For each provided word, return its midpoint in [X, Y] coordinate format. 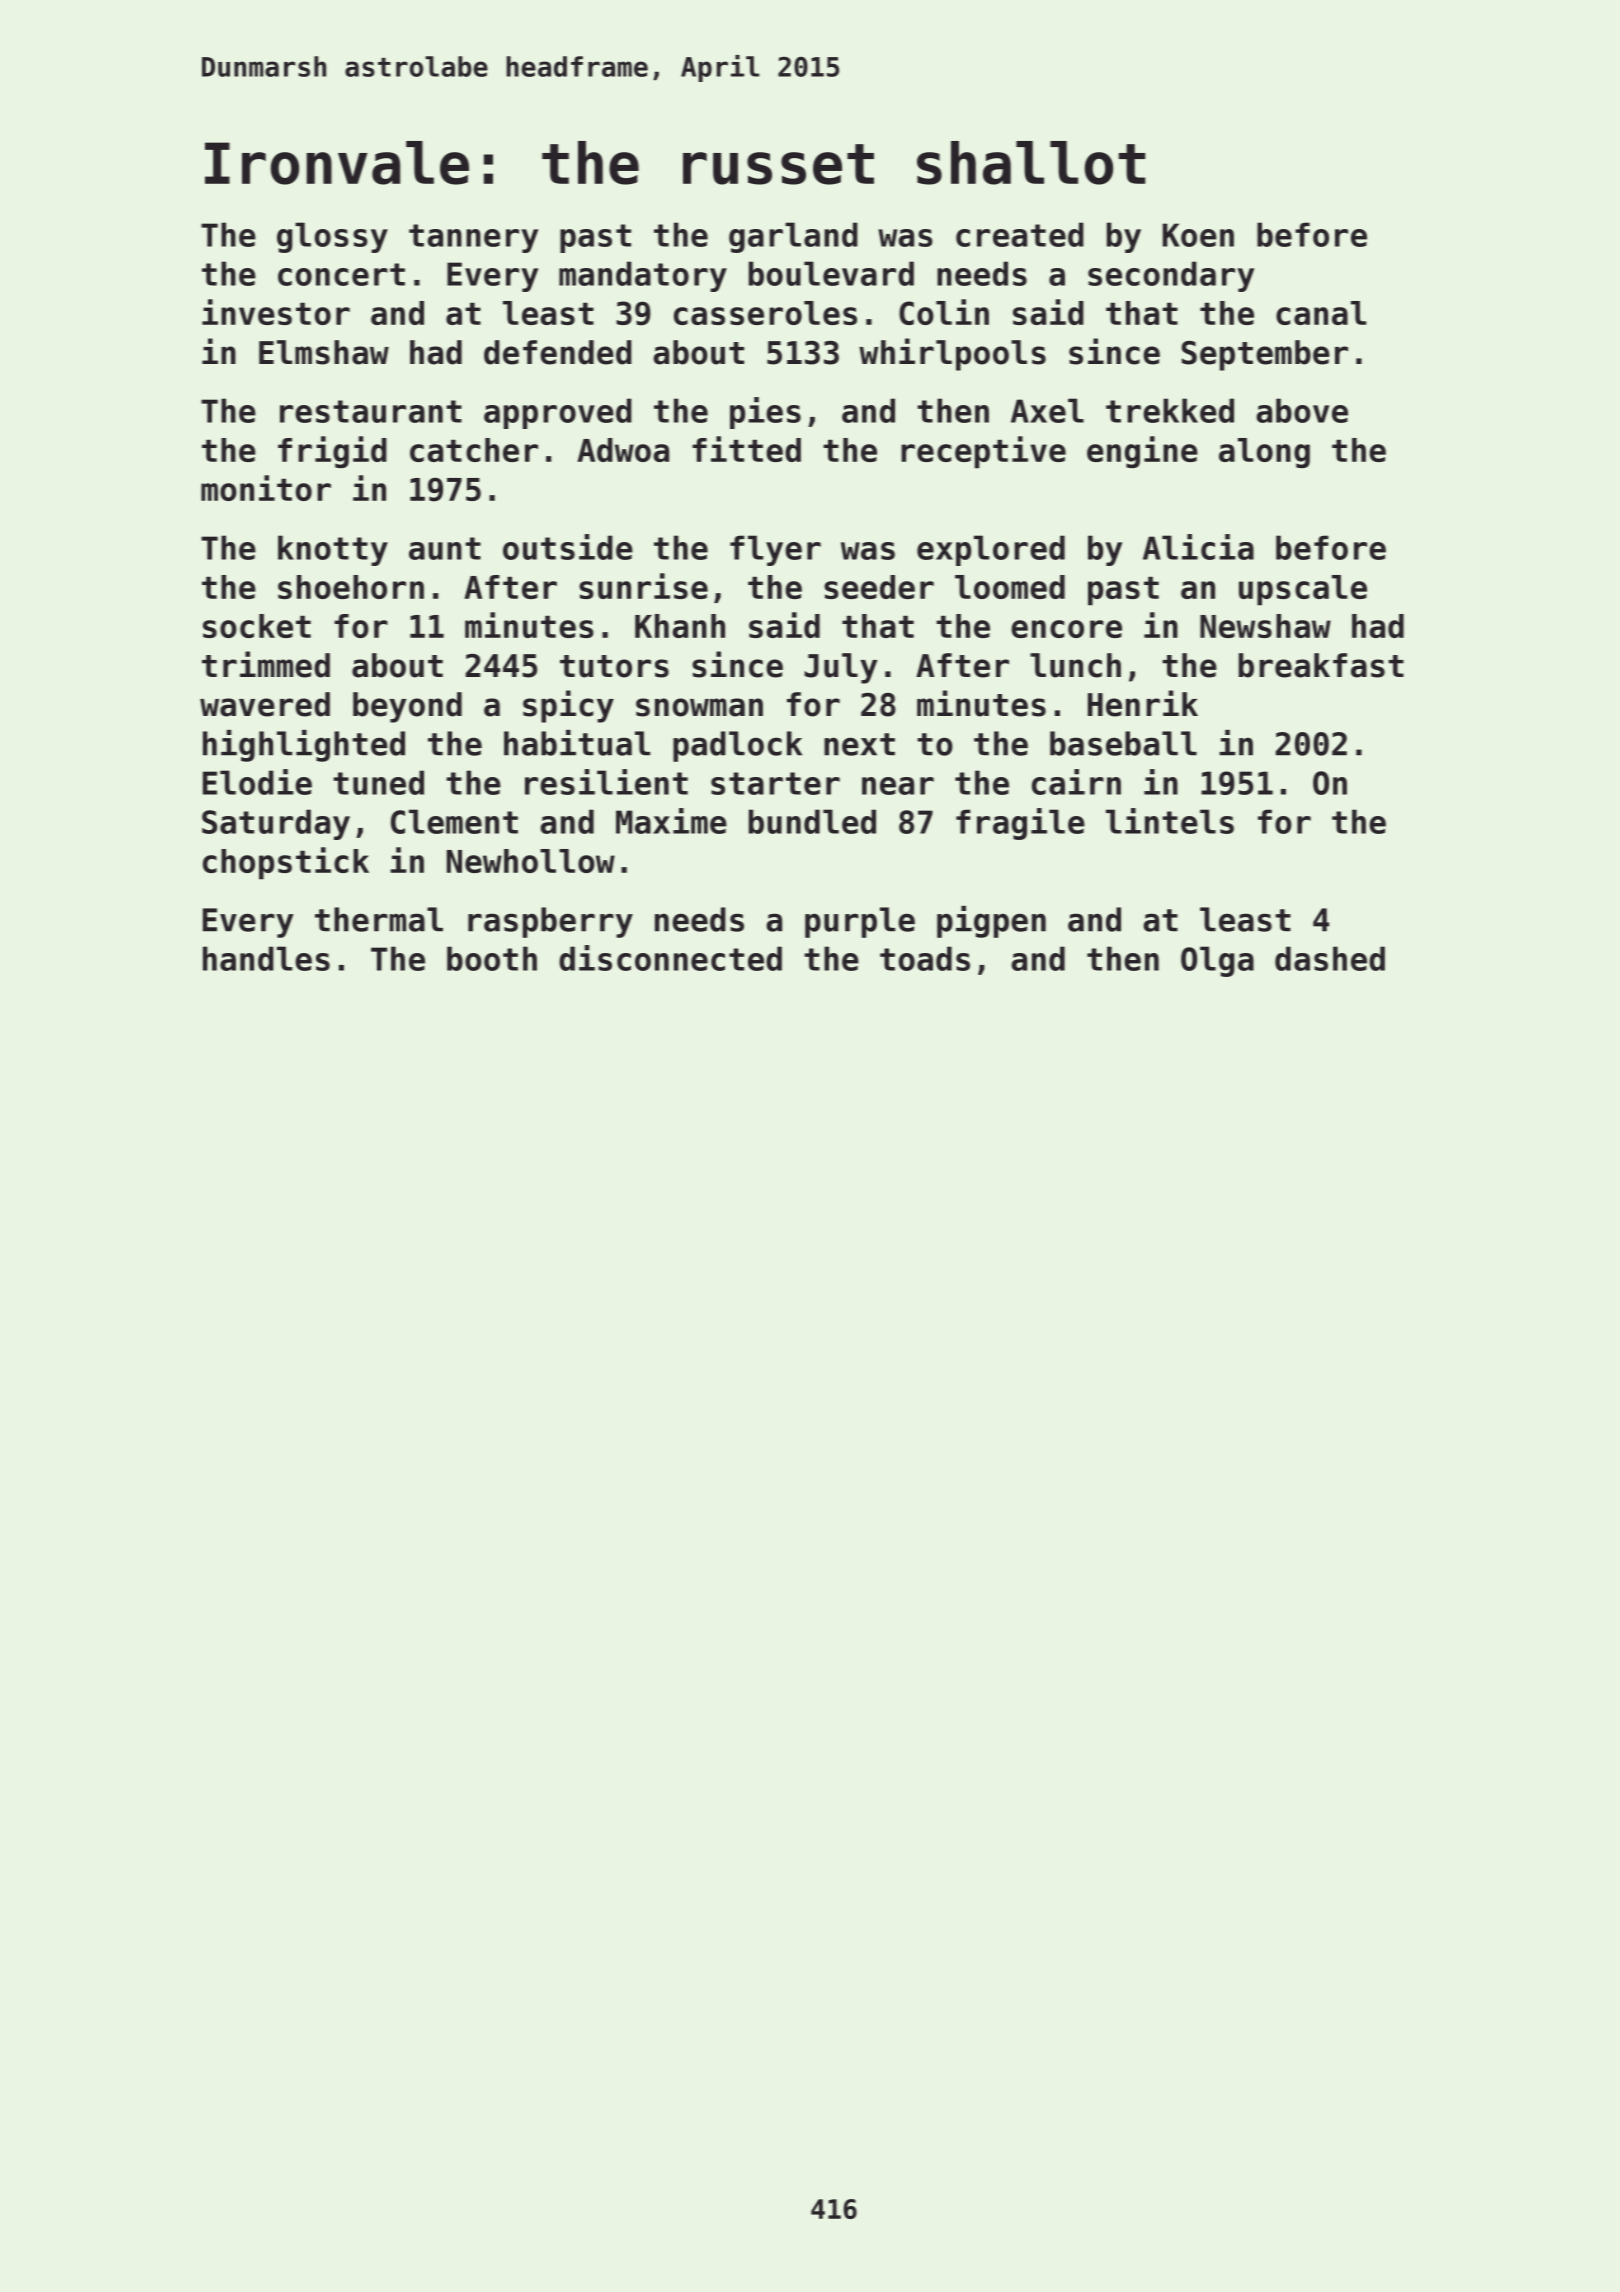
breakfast [1321, 665]
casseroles [765, 313]
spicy [568, 706]
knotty [333, 550]
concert [341, 274]
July [840, 668]
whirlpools [952, 354]
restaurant [371, 411]
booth [492, 958]
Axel [1047, 410]
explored [991, 550]
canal [1321, 313]
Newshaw [1265, 626]
